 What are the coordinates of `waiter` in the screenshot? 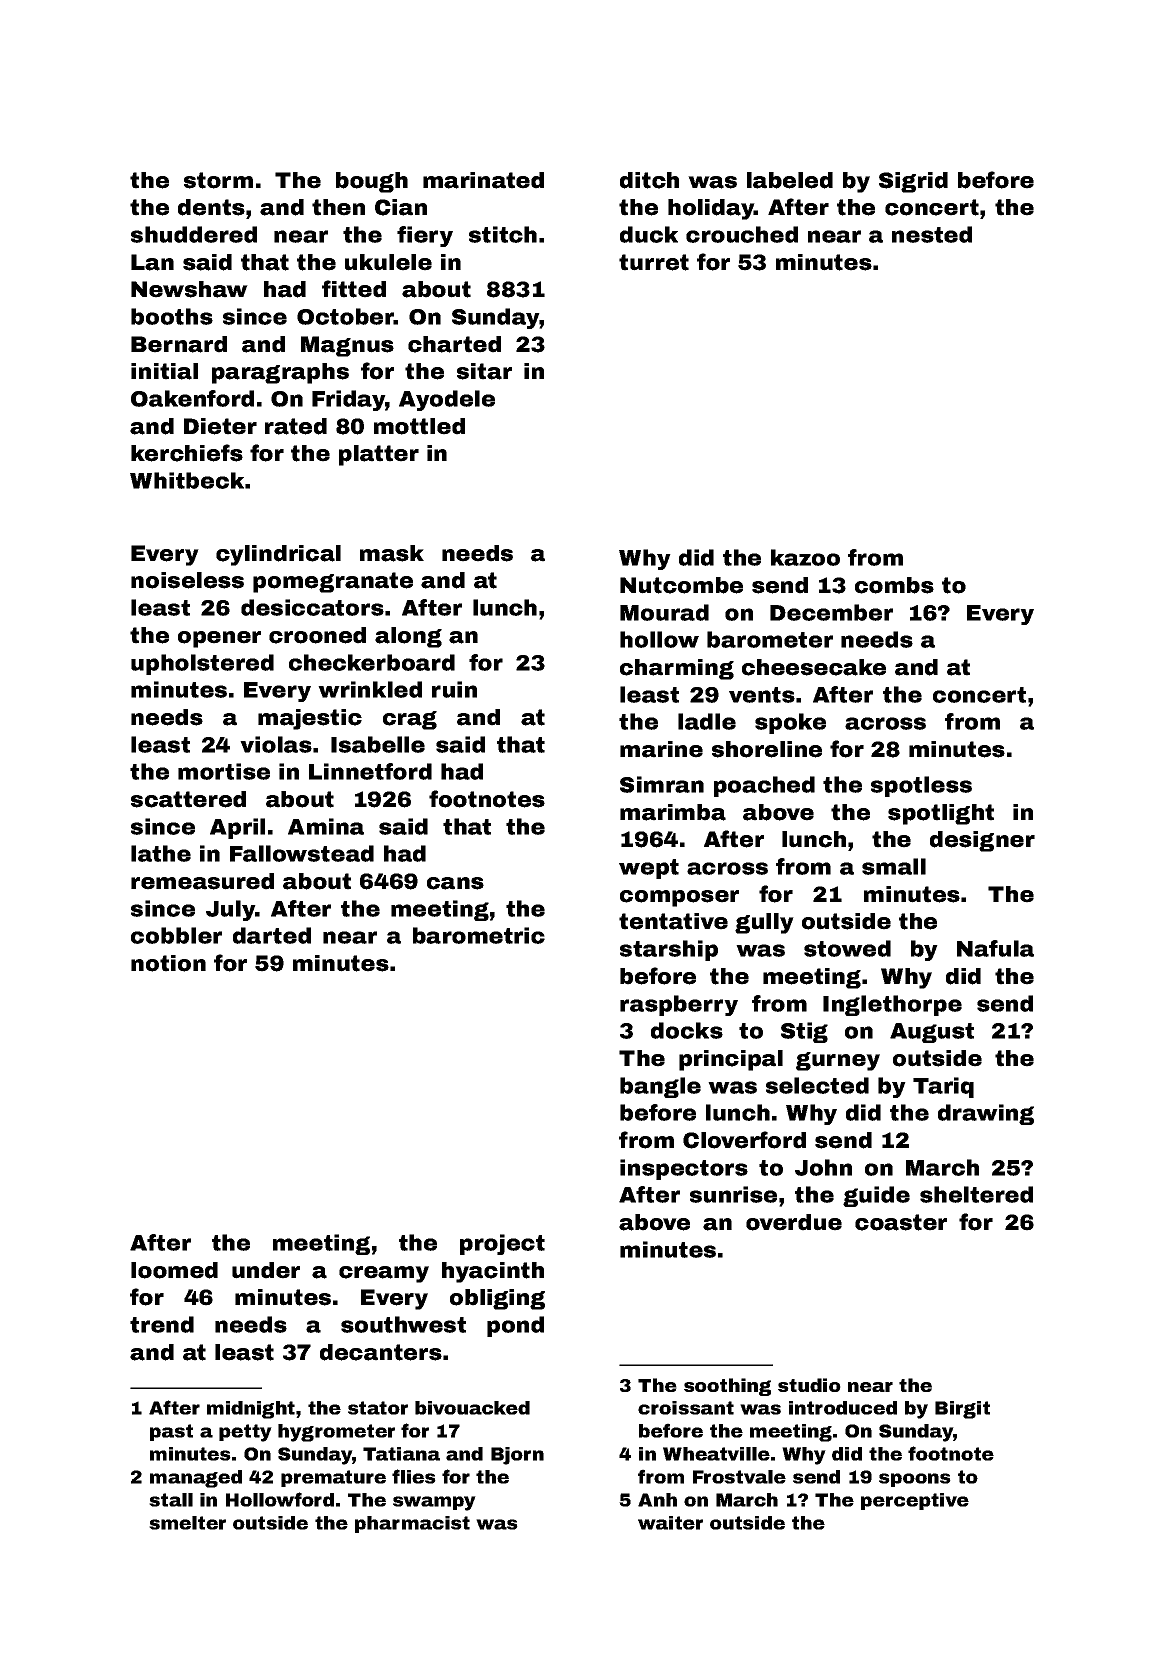 It's located at (670, 1523).
